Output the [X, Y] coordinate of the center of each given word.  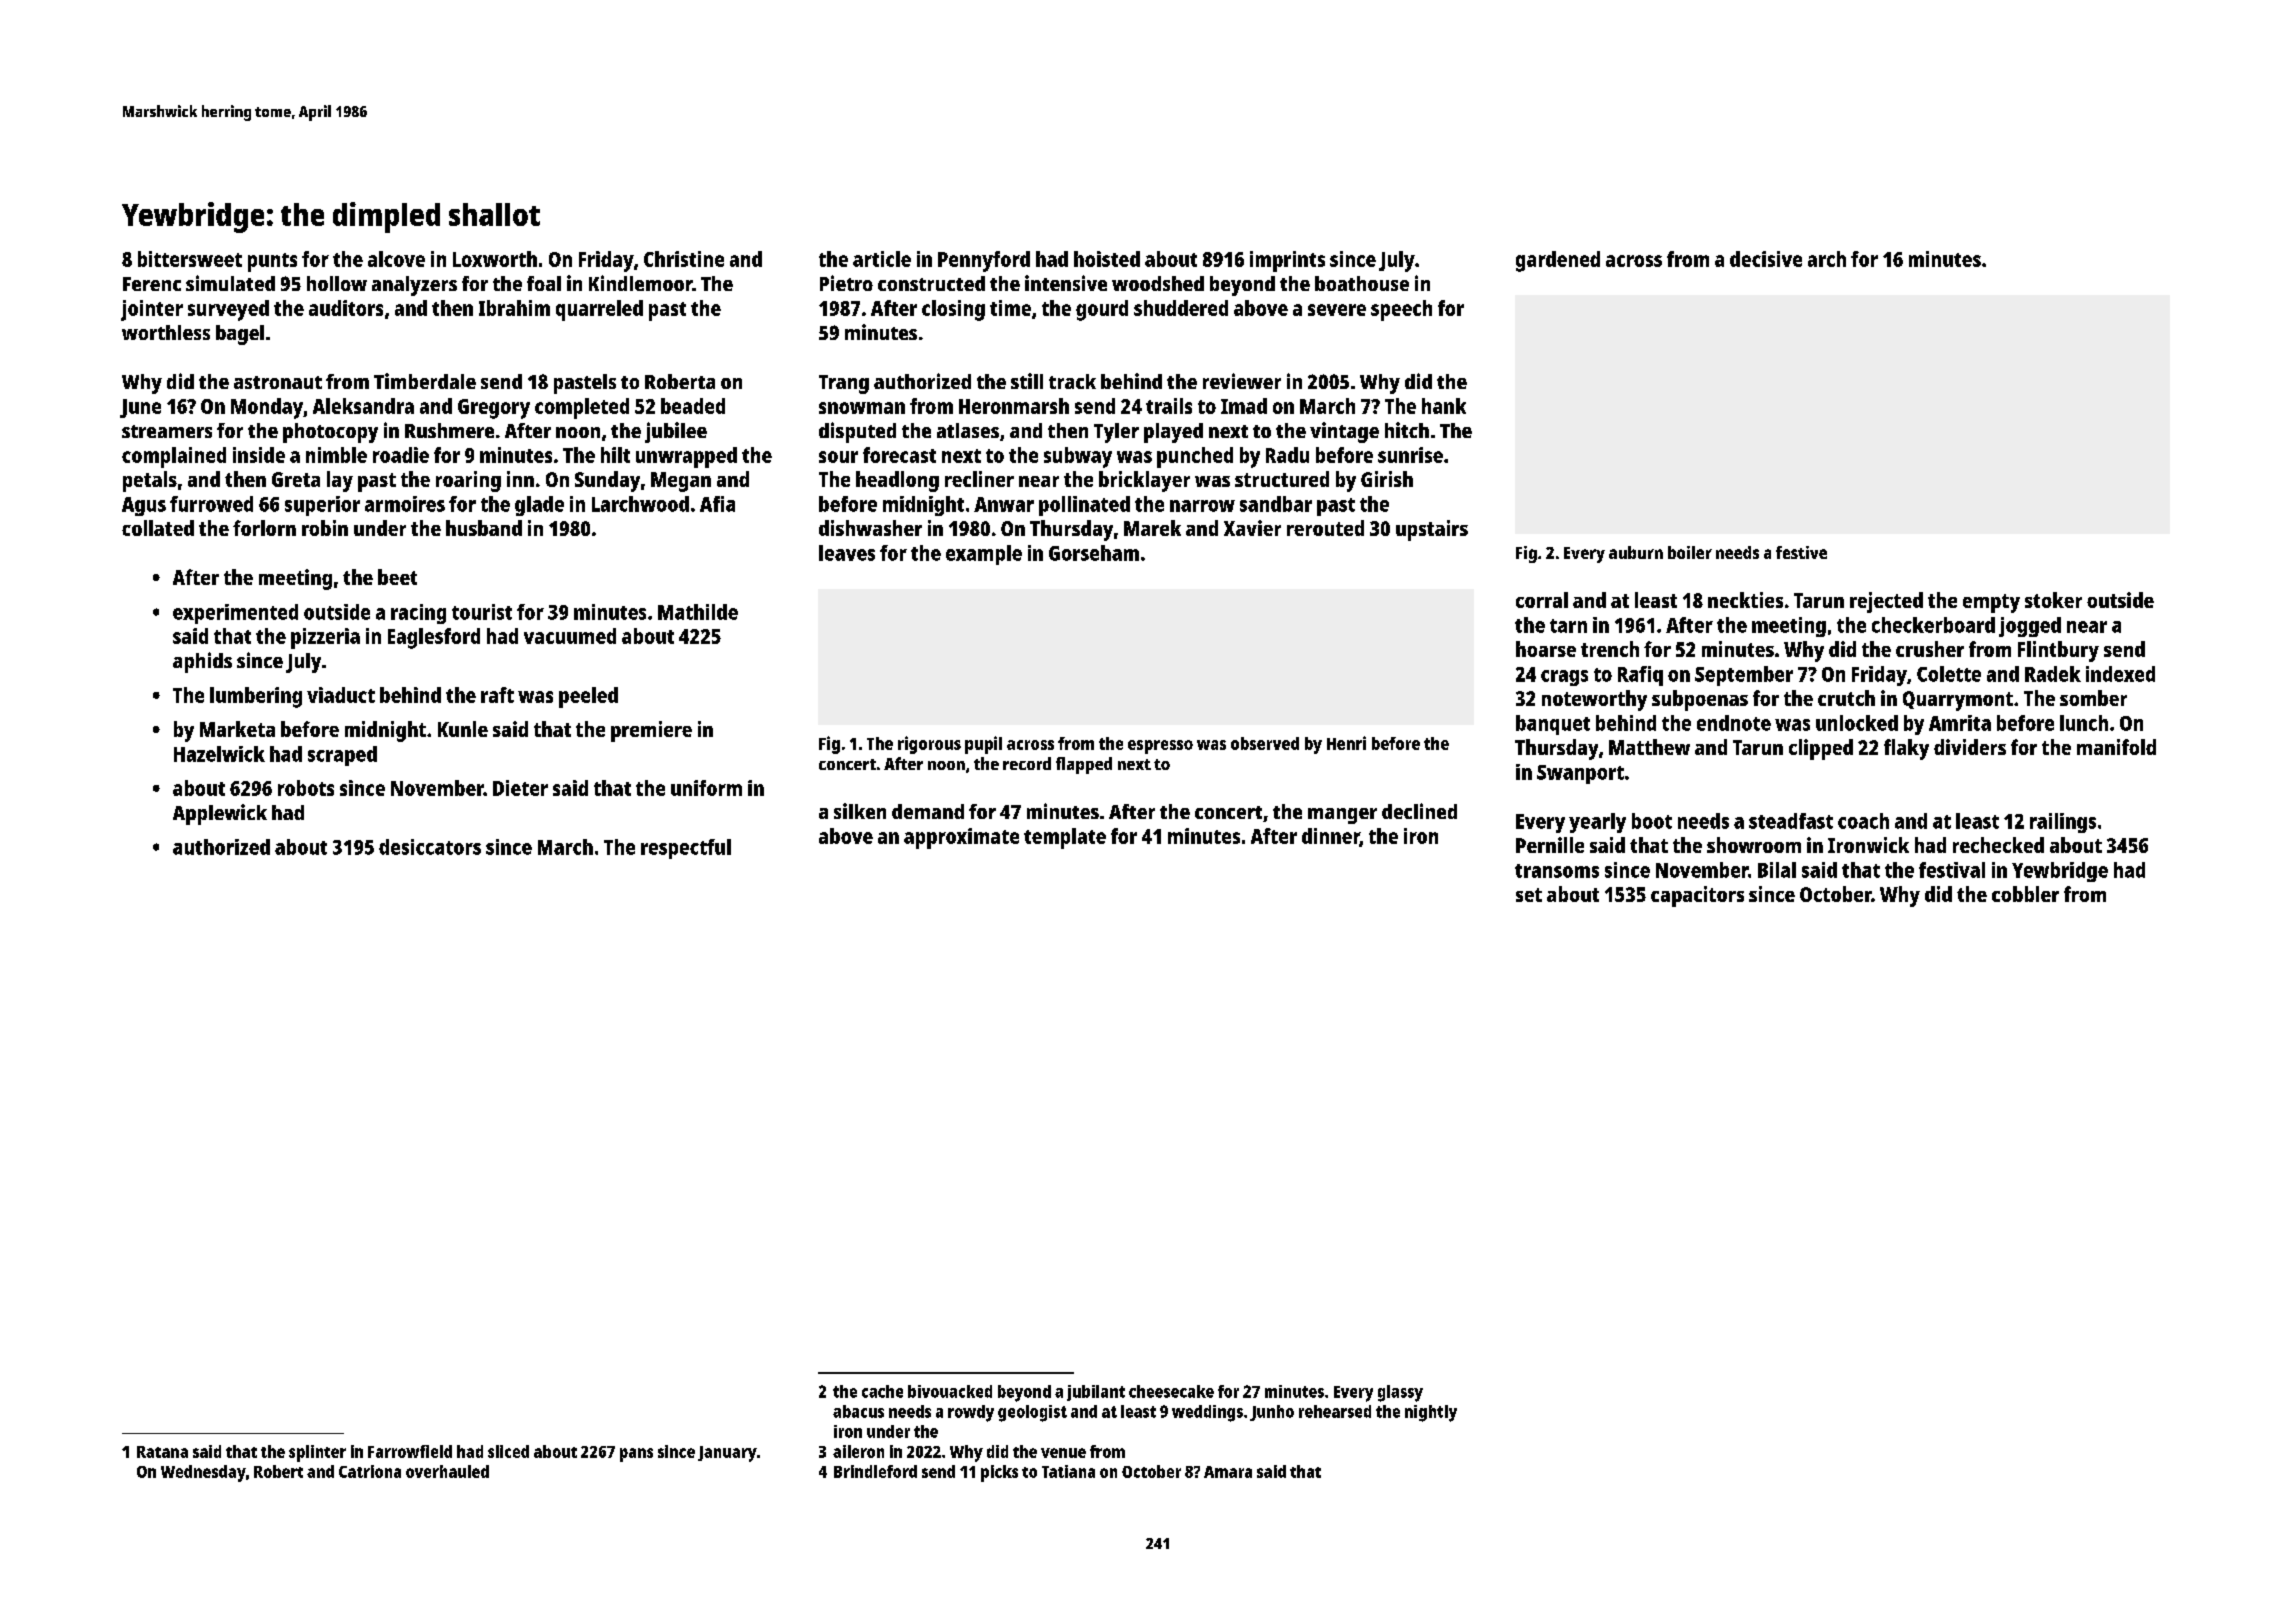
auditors [346, 308]
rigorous [929, 745]
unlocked [1857, 723]
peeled [588, 697]
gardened [1558, 261]
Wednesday [203, 1473]
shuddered [1181, 308]
